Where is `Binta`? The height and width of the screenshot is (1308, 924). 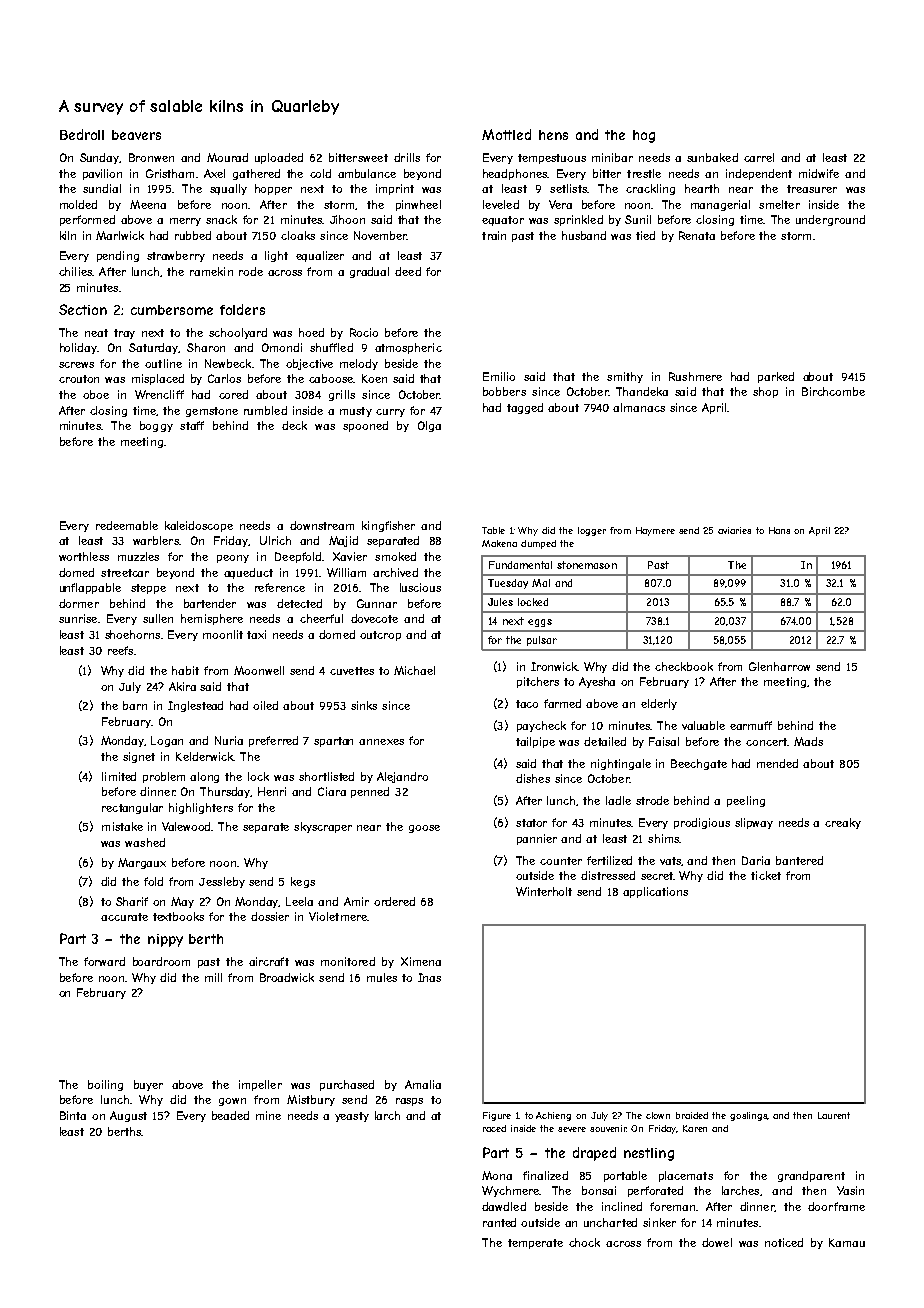 Binta is located at coordinates (73, 1115).
